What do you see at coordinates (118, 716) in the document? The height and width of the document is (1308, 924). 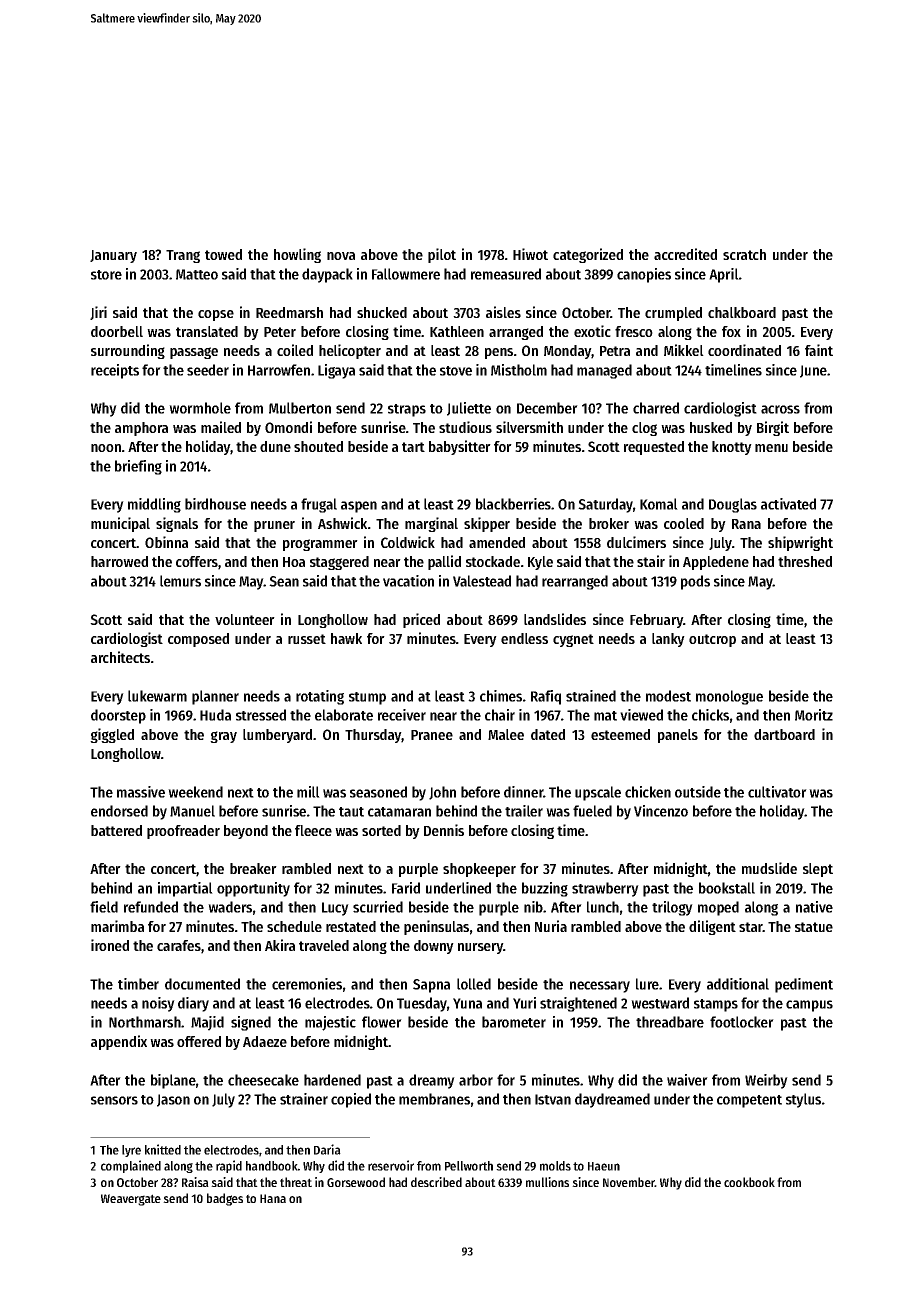 I see `doorstep` at bounding box center [118, 716].
